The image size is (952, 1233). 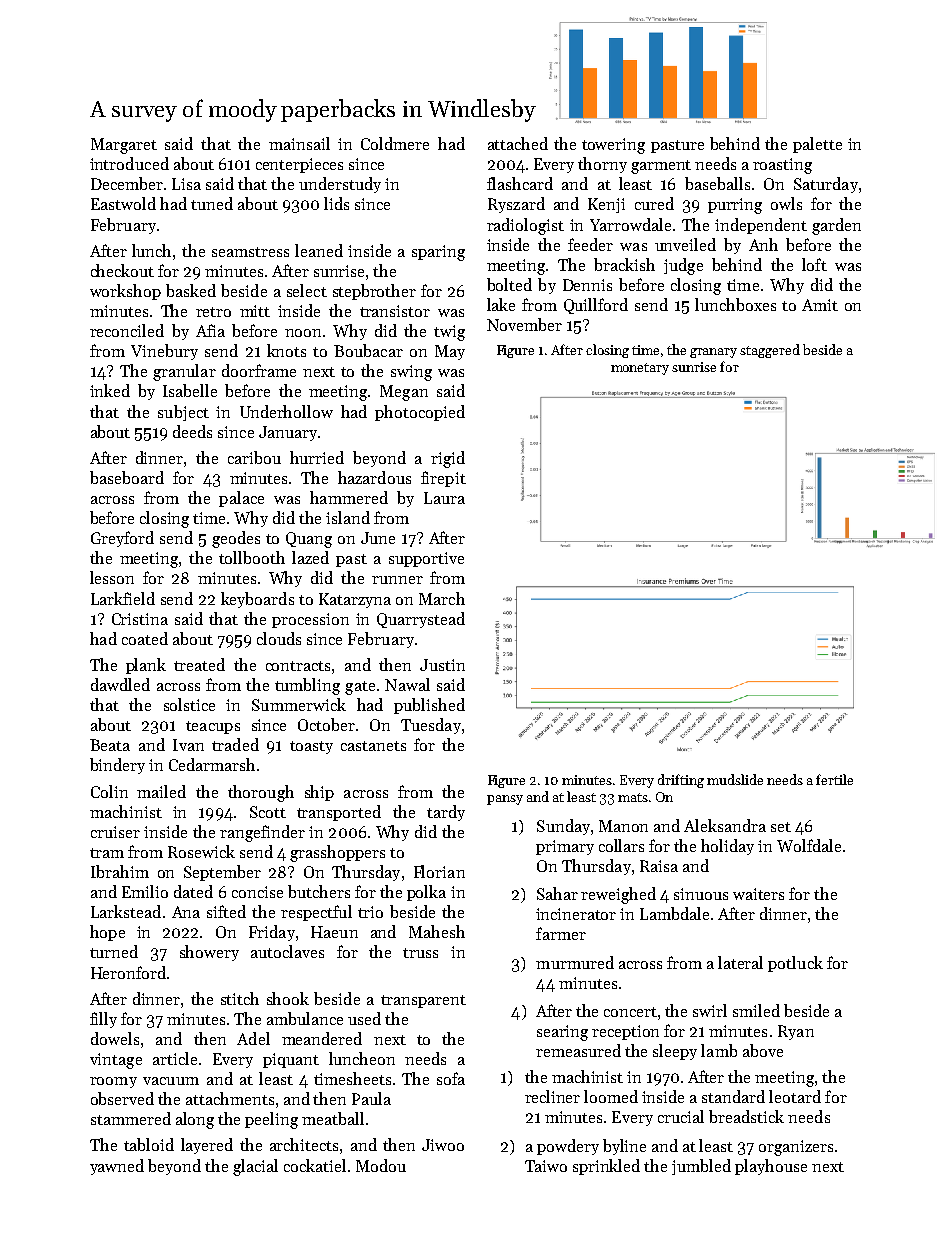 I want to click on centerpieces, so click(x=299, y=165).
